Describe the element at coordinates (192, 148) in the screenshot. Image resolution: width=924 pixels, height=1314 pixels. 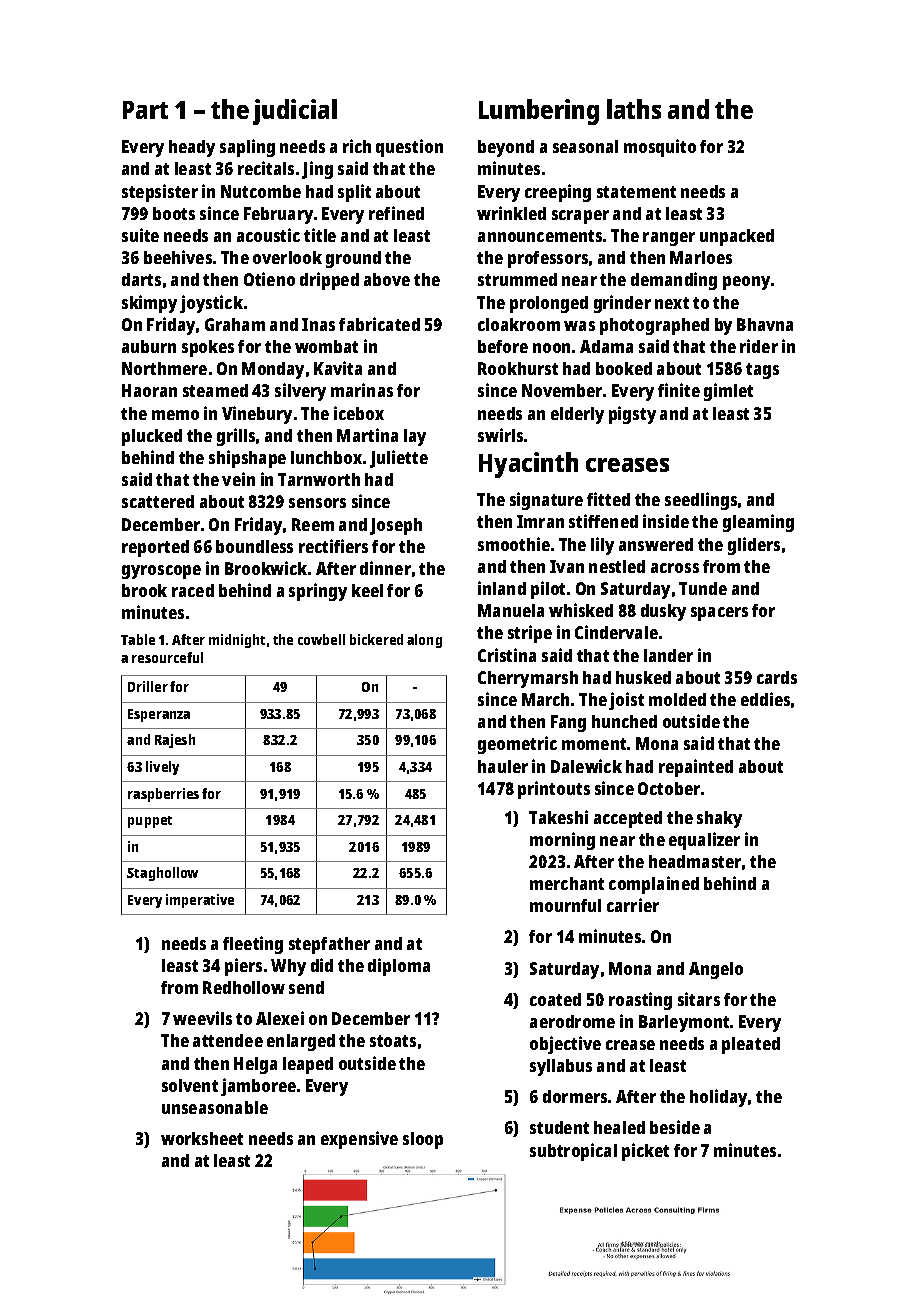
I see `heady` at that location.
